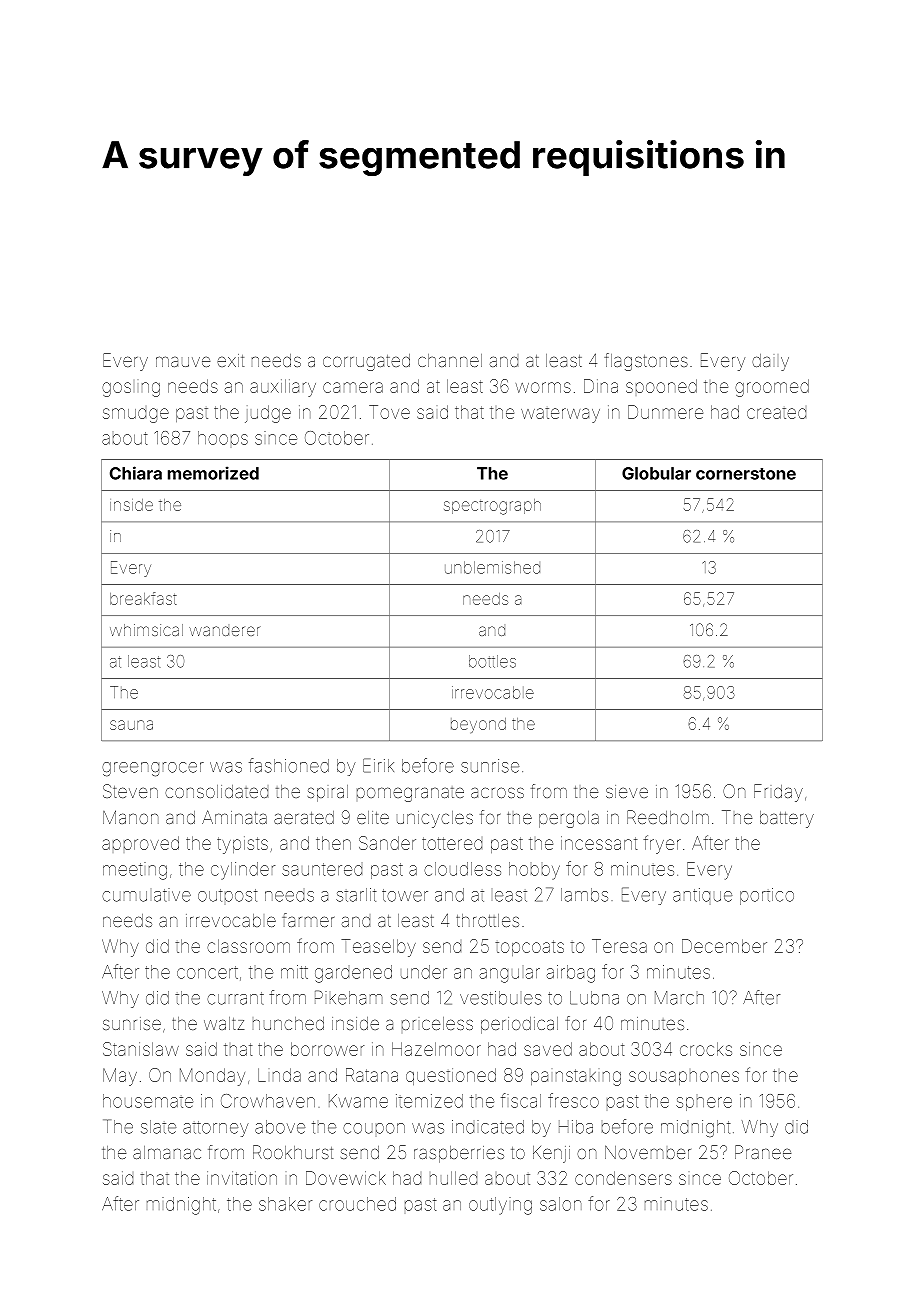  I want to click on beyond, so click(478, 725).
